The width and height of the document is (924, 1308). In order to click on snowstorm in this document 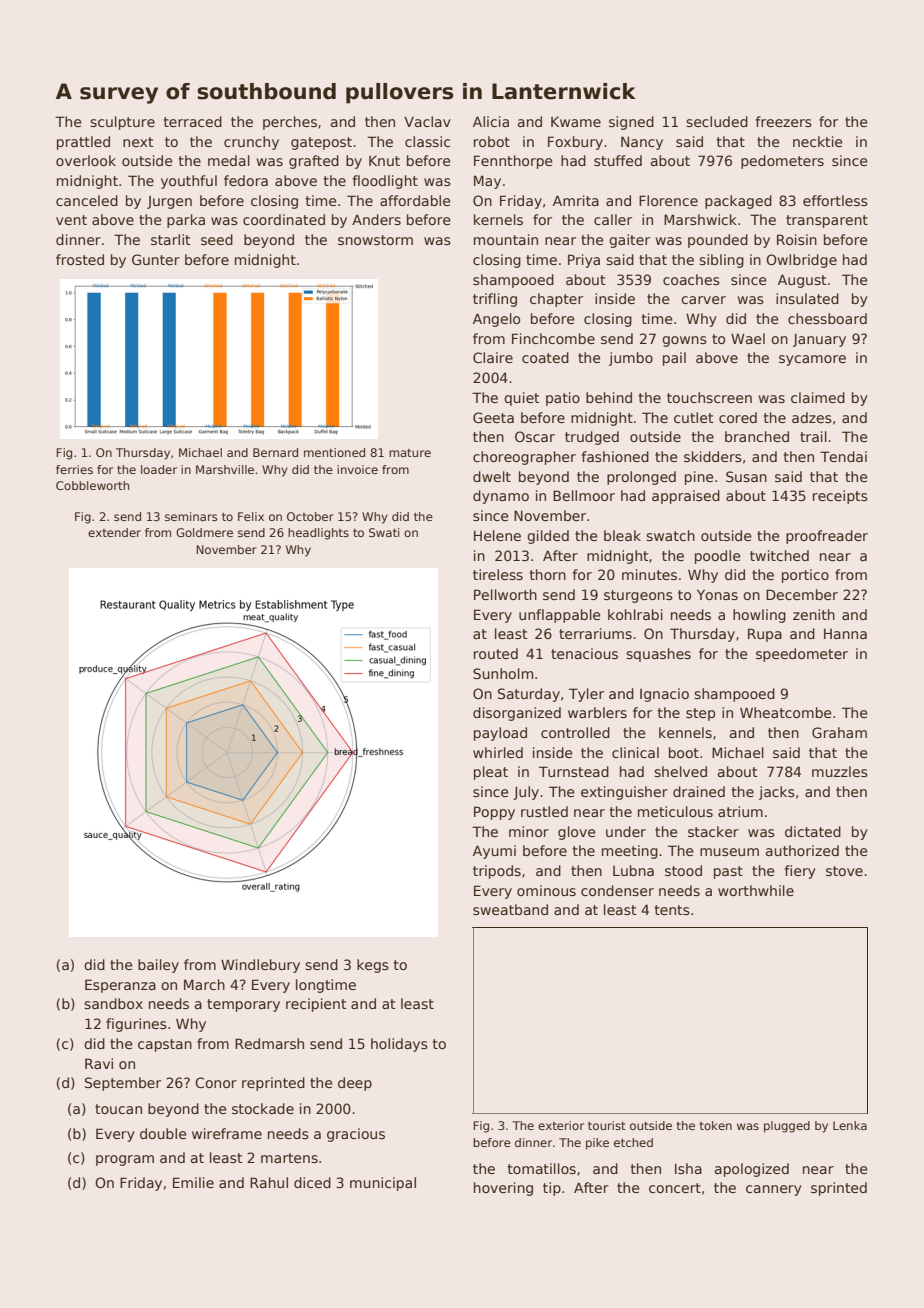, I will do `click(375, 240)`.
